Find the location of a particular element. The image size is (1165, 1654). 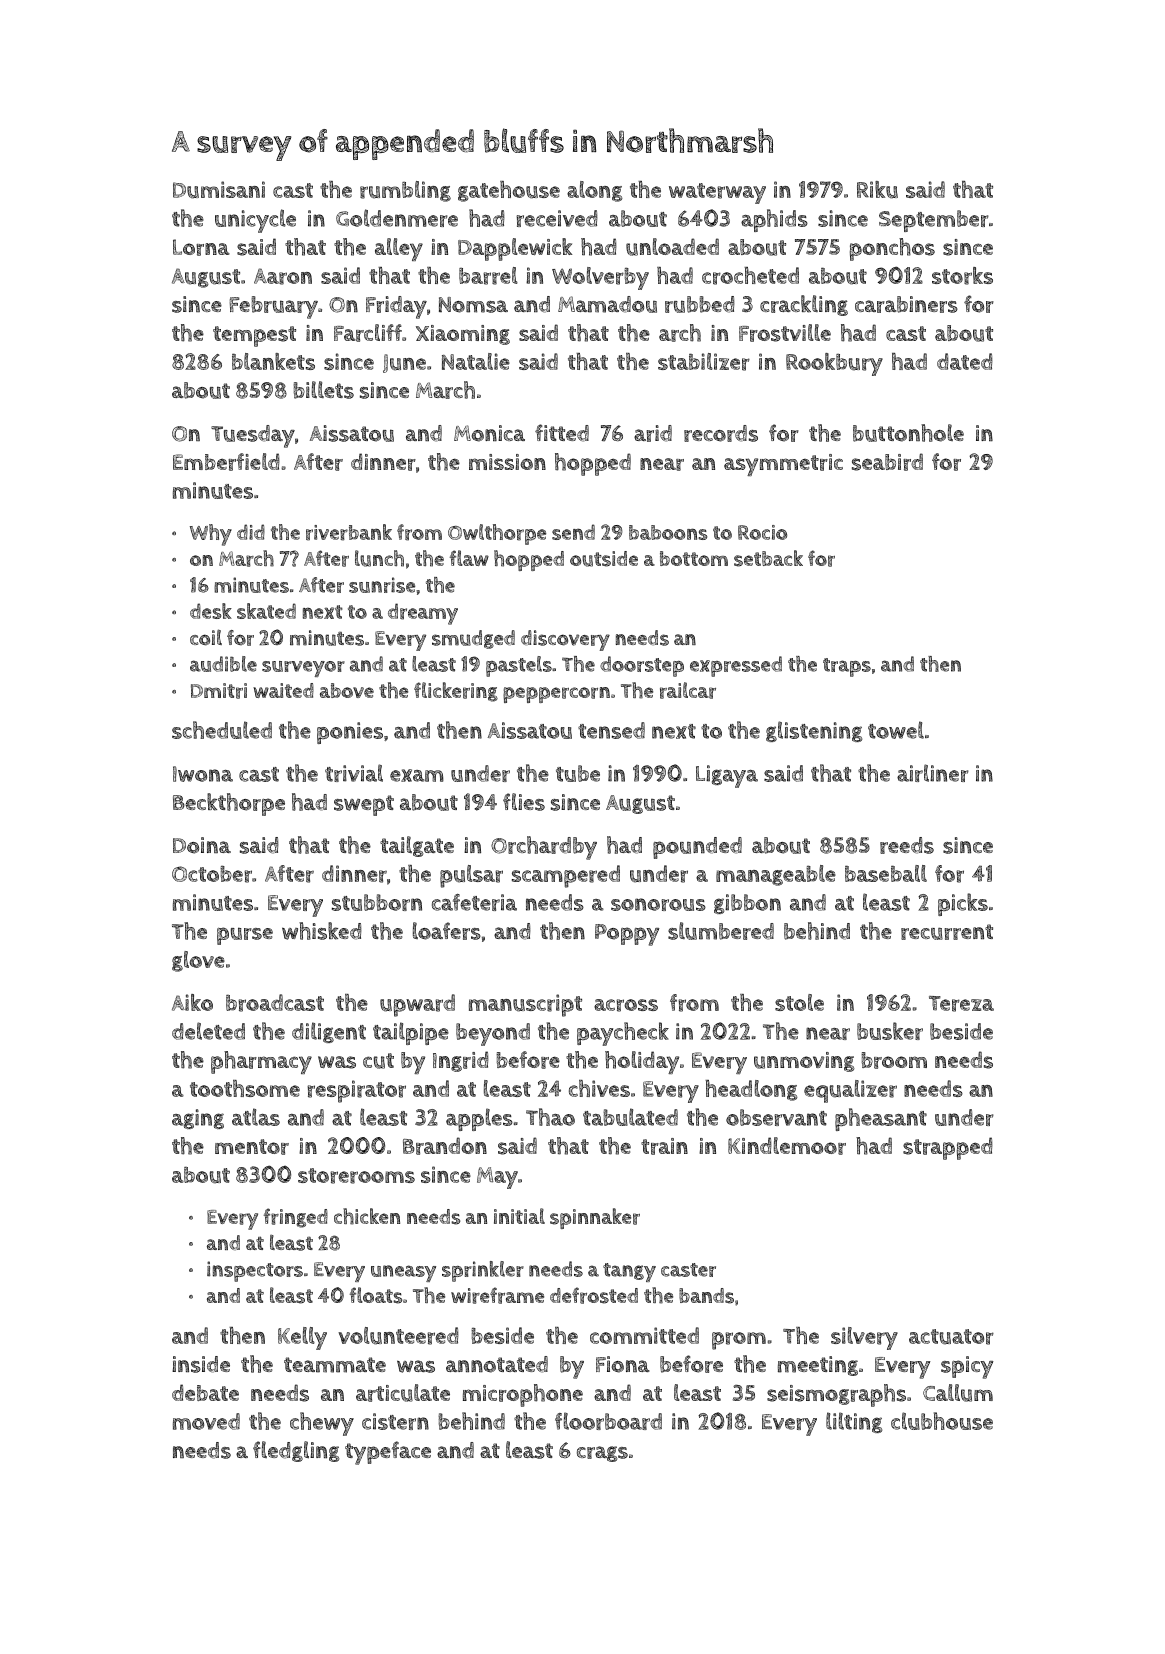

gibbon is located at coordinates (747, 904).
